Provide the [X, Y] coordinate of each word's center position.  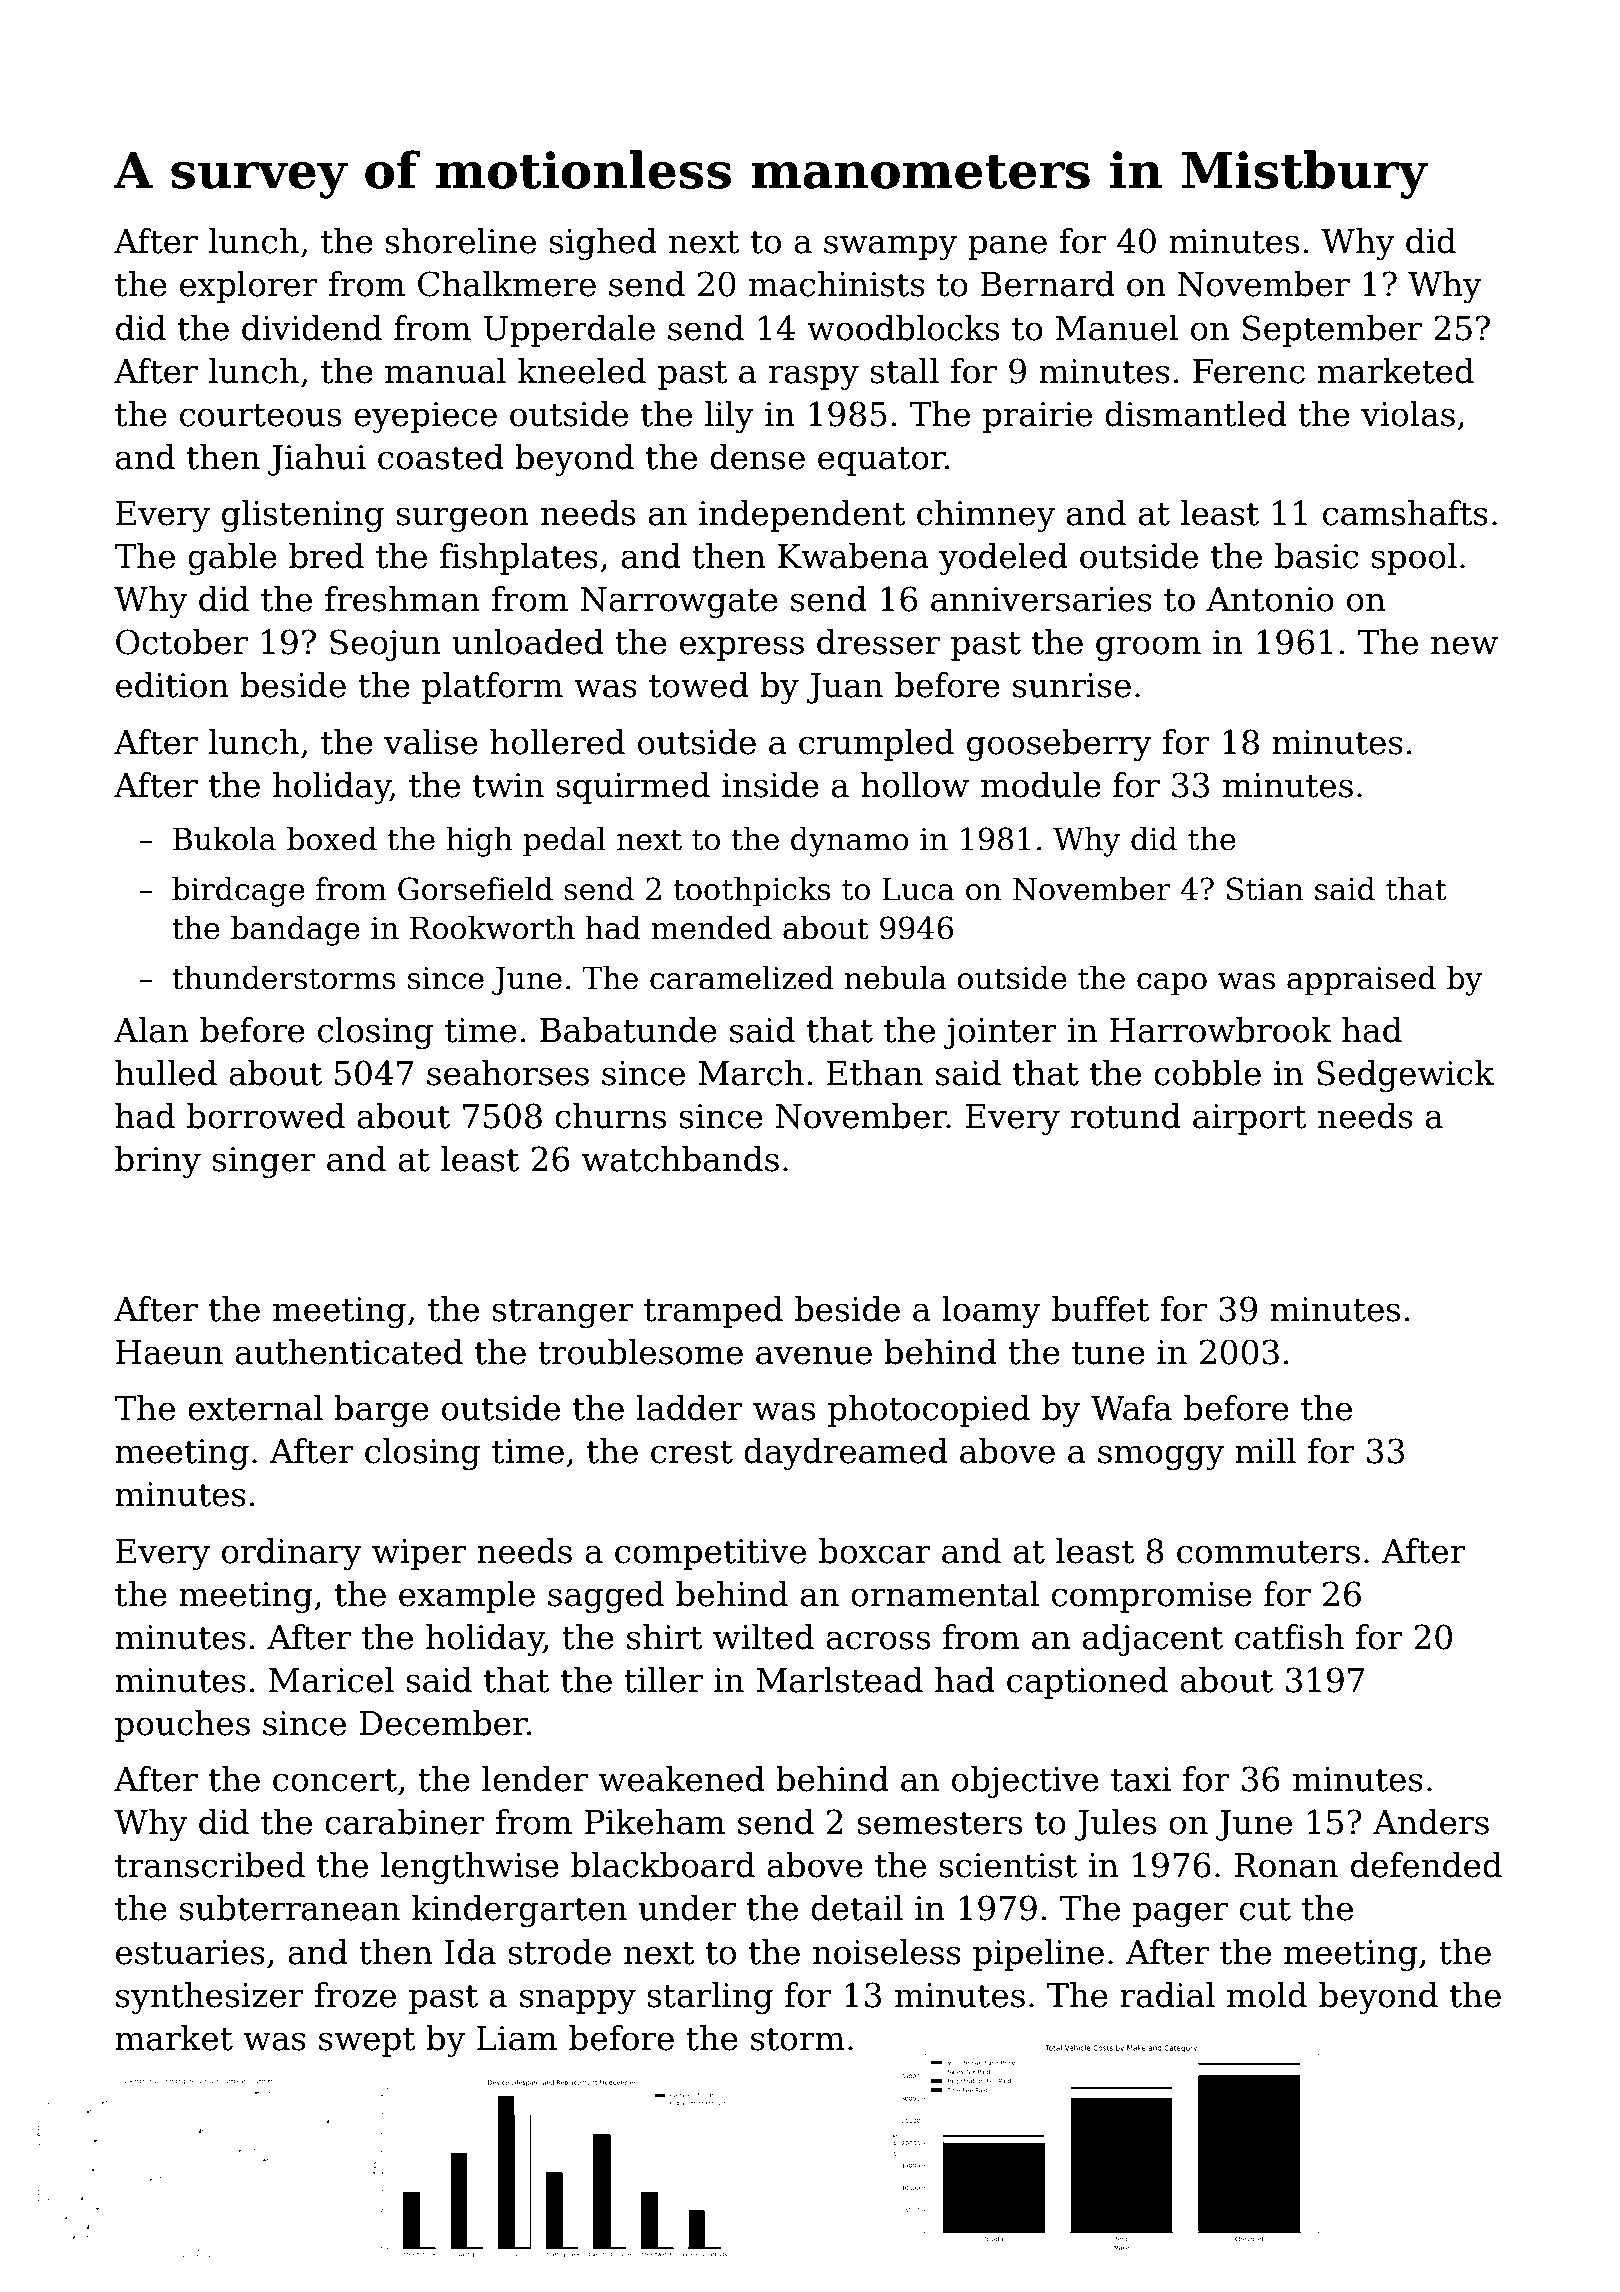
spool [1414, 559]
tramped [713, 1312]
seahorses [508, 1073]
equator [882, 461]
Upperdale [569, 331]
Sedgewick [1405, 1076]
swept [367, 2042]
